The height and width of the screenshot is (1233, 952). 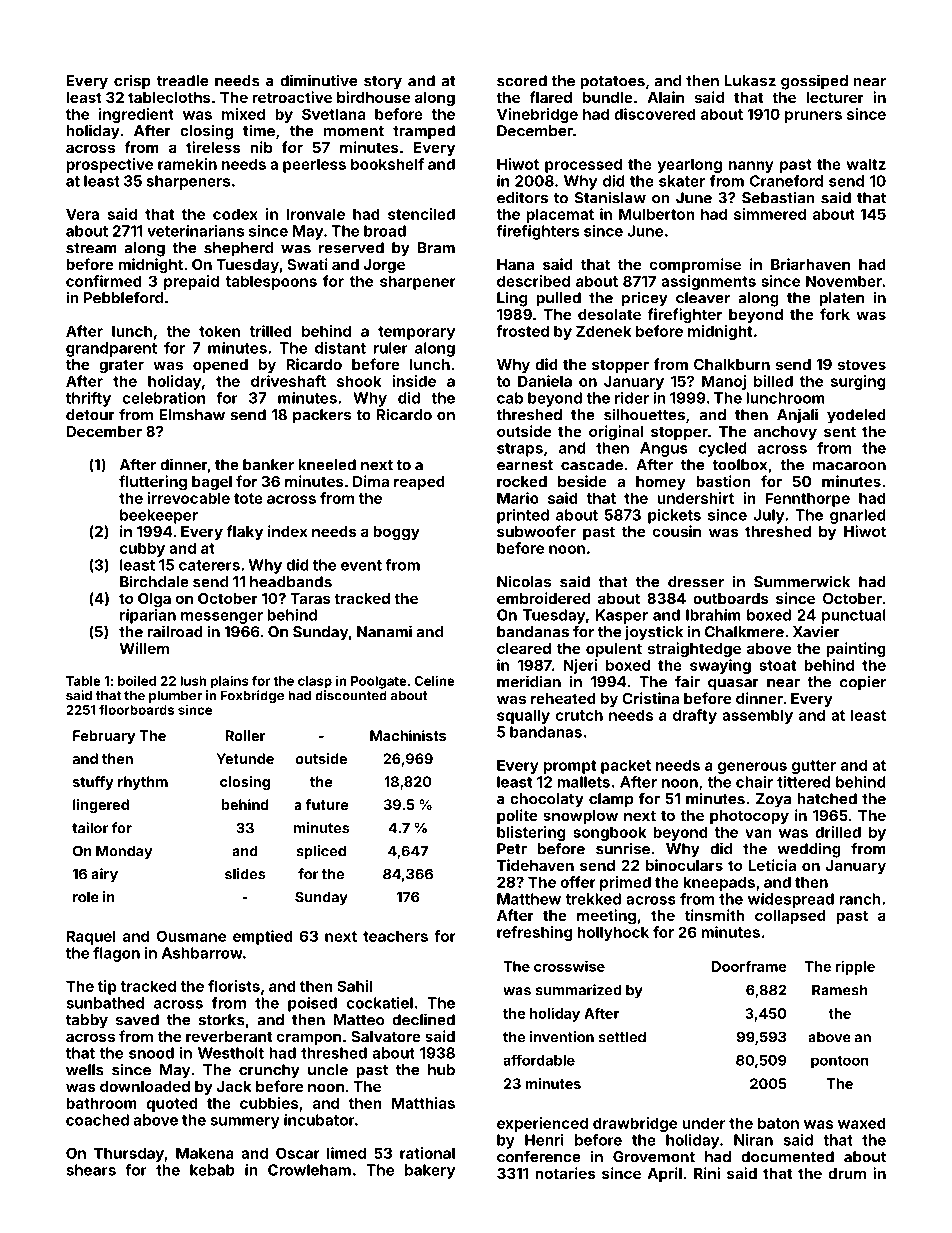 I want to click on event, so click(x=361, y=565).
